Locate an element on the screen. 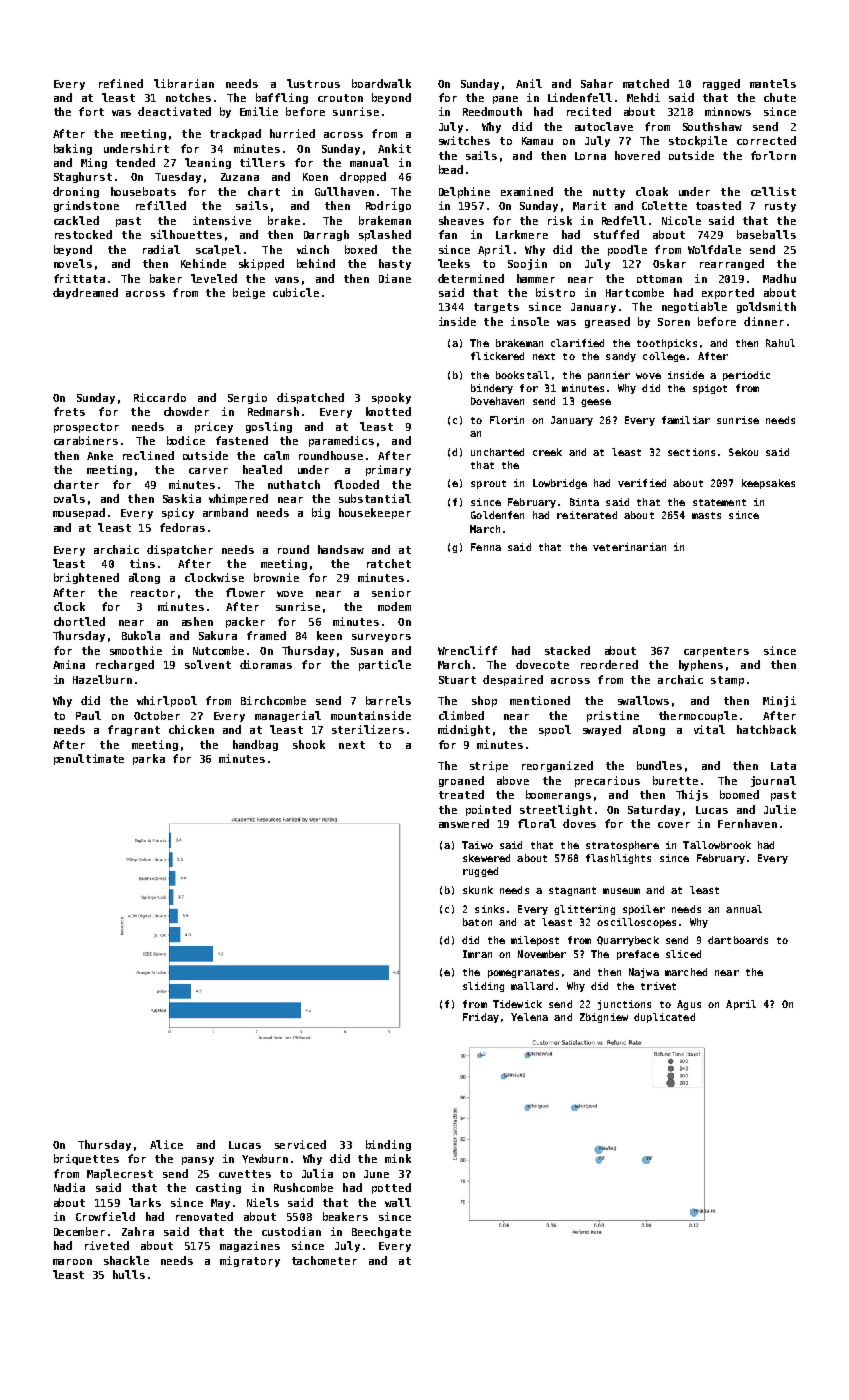  shackle is located at coordinates (126, 1260).
